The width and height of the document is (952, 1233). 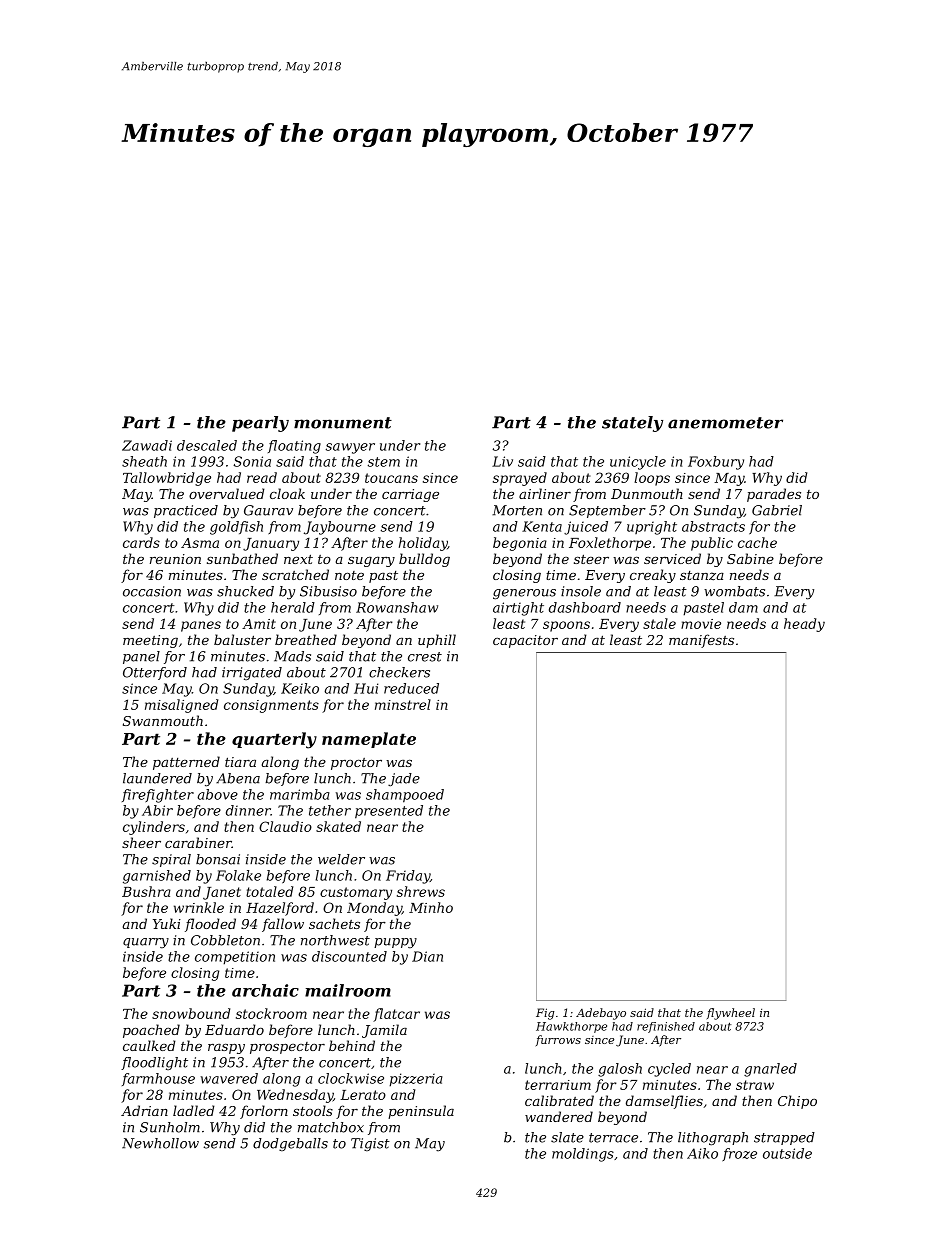 I want to click on Claudio, so click(x=285, y=826).
